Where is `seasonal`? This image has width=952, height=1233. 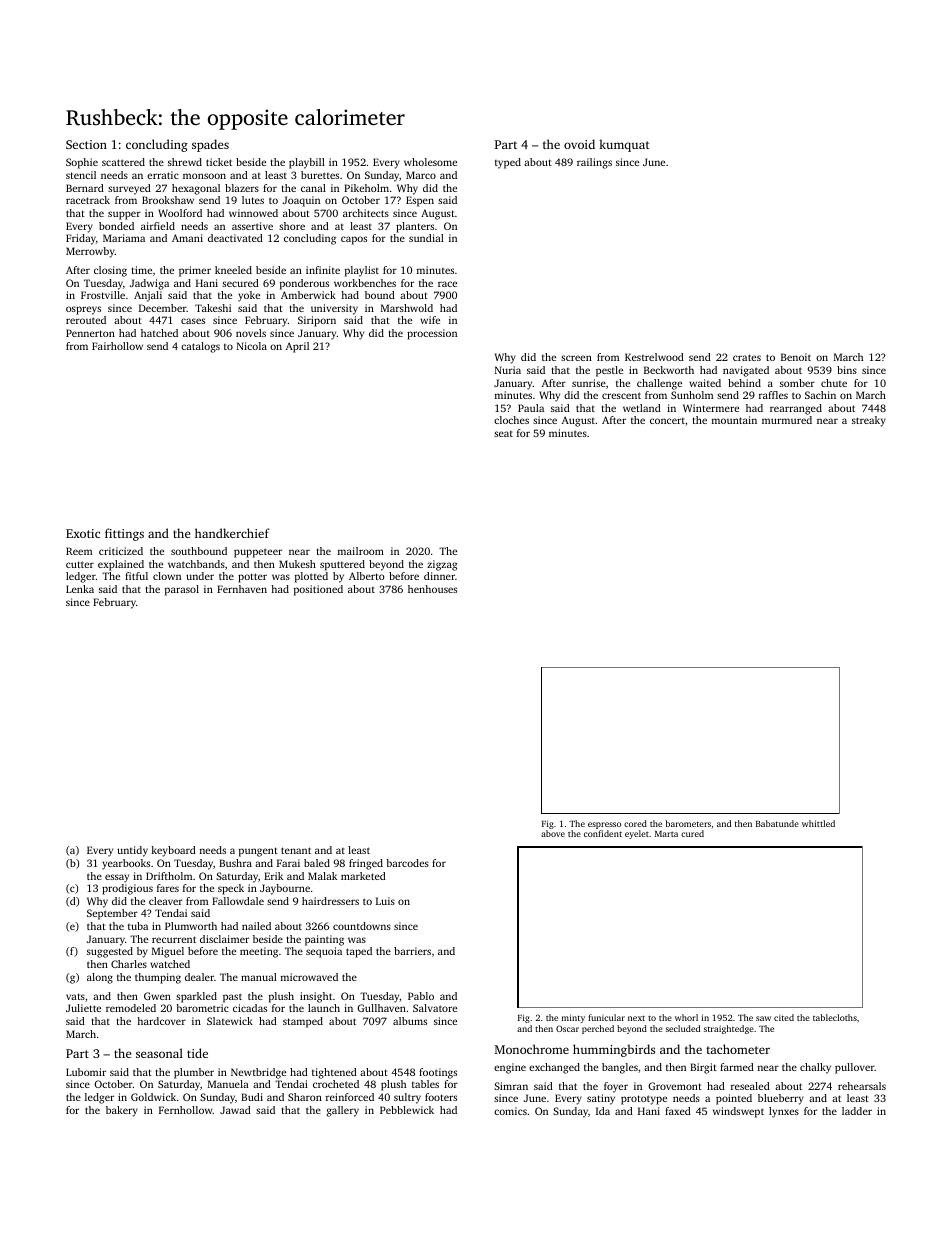
seasonal is located at coordinates (159, 1053).
